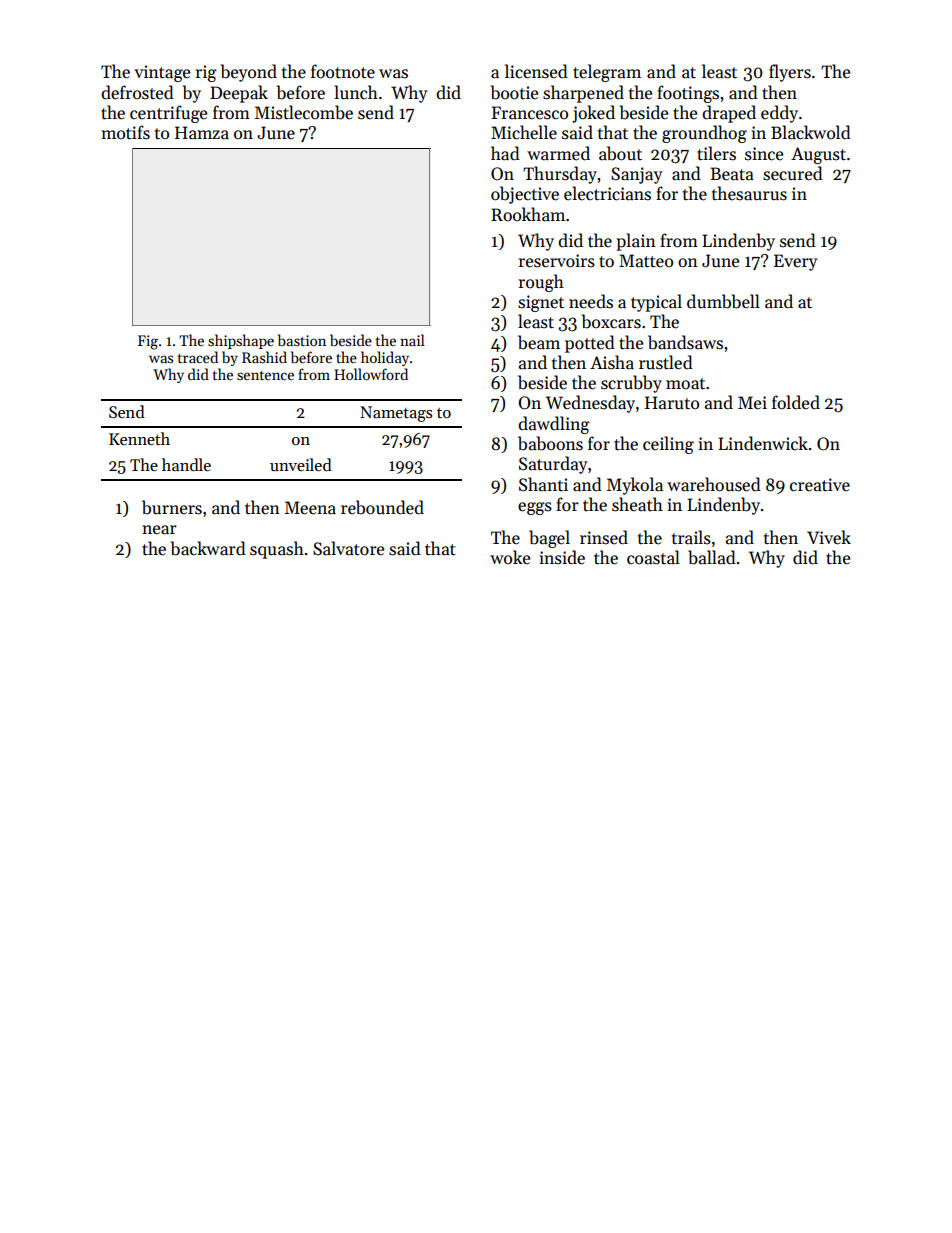 Image resolution: width=952 pixels, height=1233 pixels. Describe the element at coordinates (749, 193) in the page. I see `thesaurus` at that location.
